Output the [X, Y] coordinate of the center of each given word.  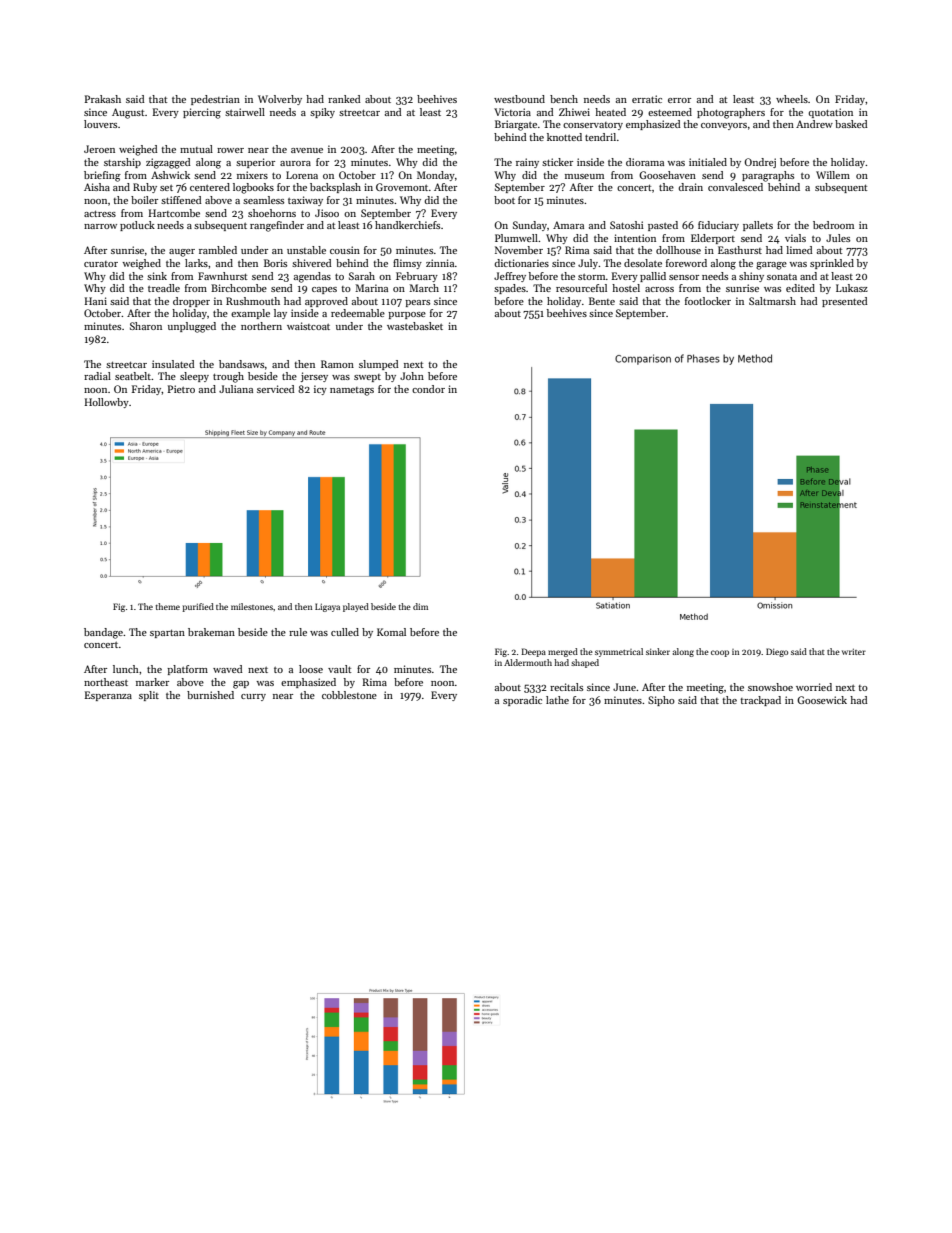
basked [851, 124]
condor [428, 389]
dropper [191, 302]
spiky [322, 113]
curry [253, 697]
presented [845, 302]
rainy [527, 163]
